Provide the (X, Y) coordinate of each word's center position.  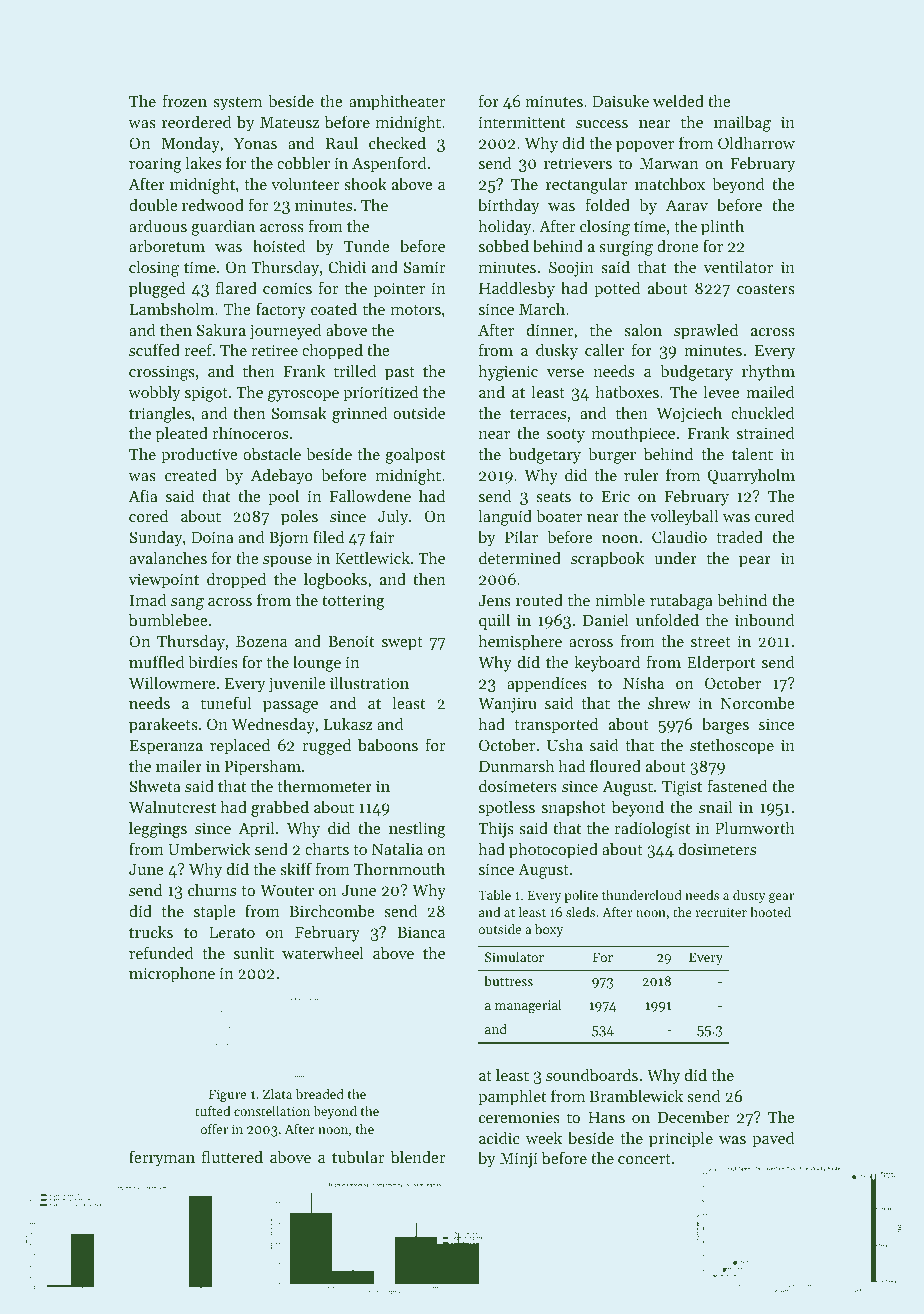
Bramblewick (636, 1095)
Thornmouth (399, 868)
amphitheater (397, 102)
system (237, 104)
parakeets (163, 725)
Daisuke (620, 100)
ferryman (162, 1158)
